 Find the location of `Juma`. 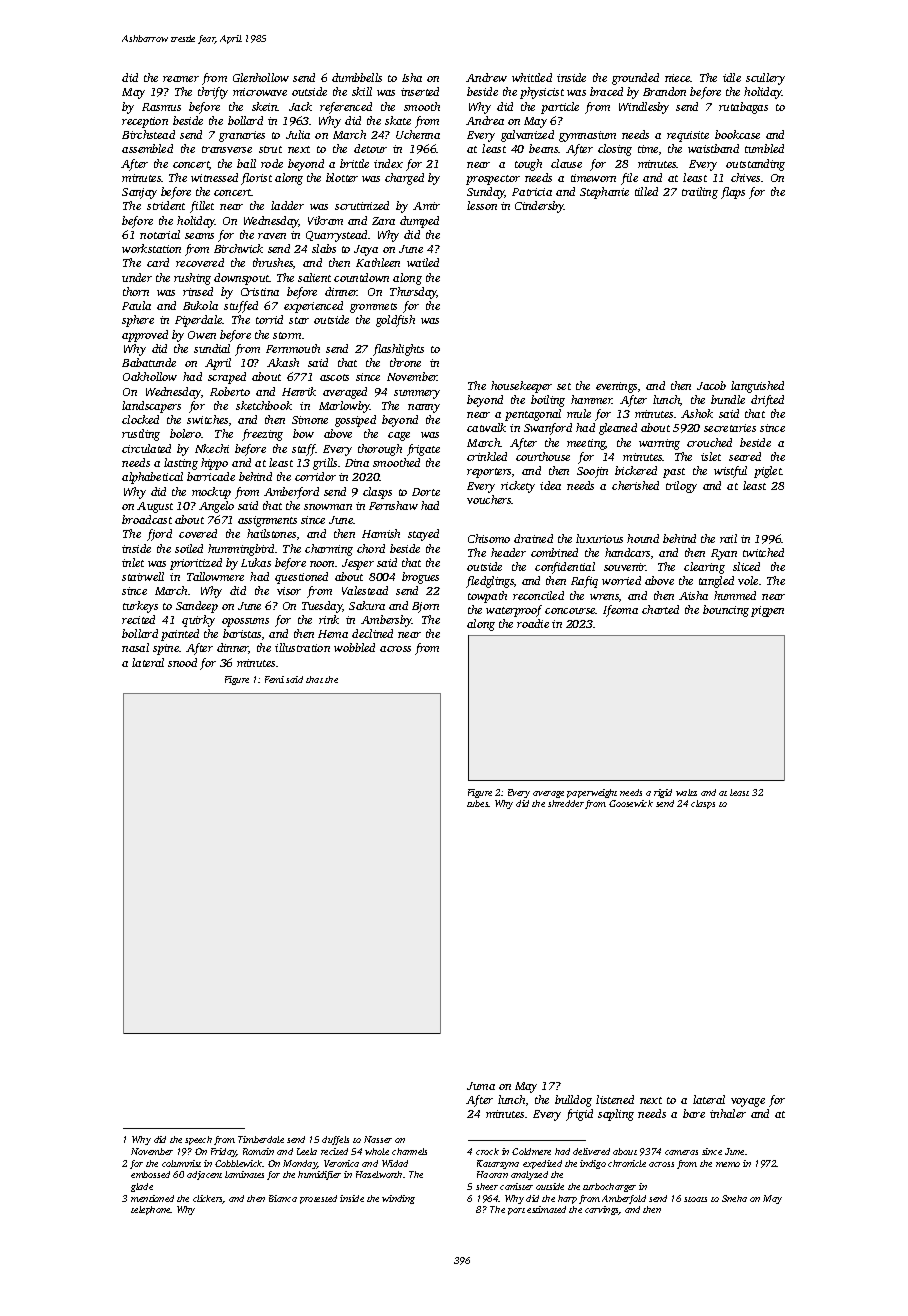

Juma is located at coordinates (481, 1086).
